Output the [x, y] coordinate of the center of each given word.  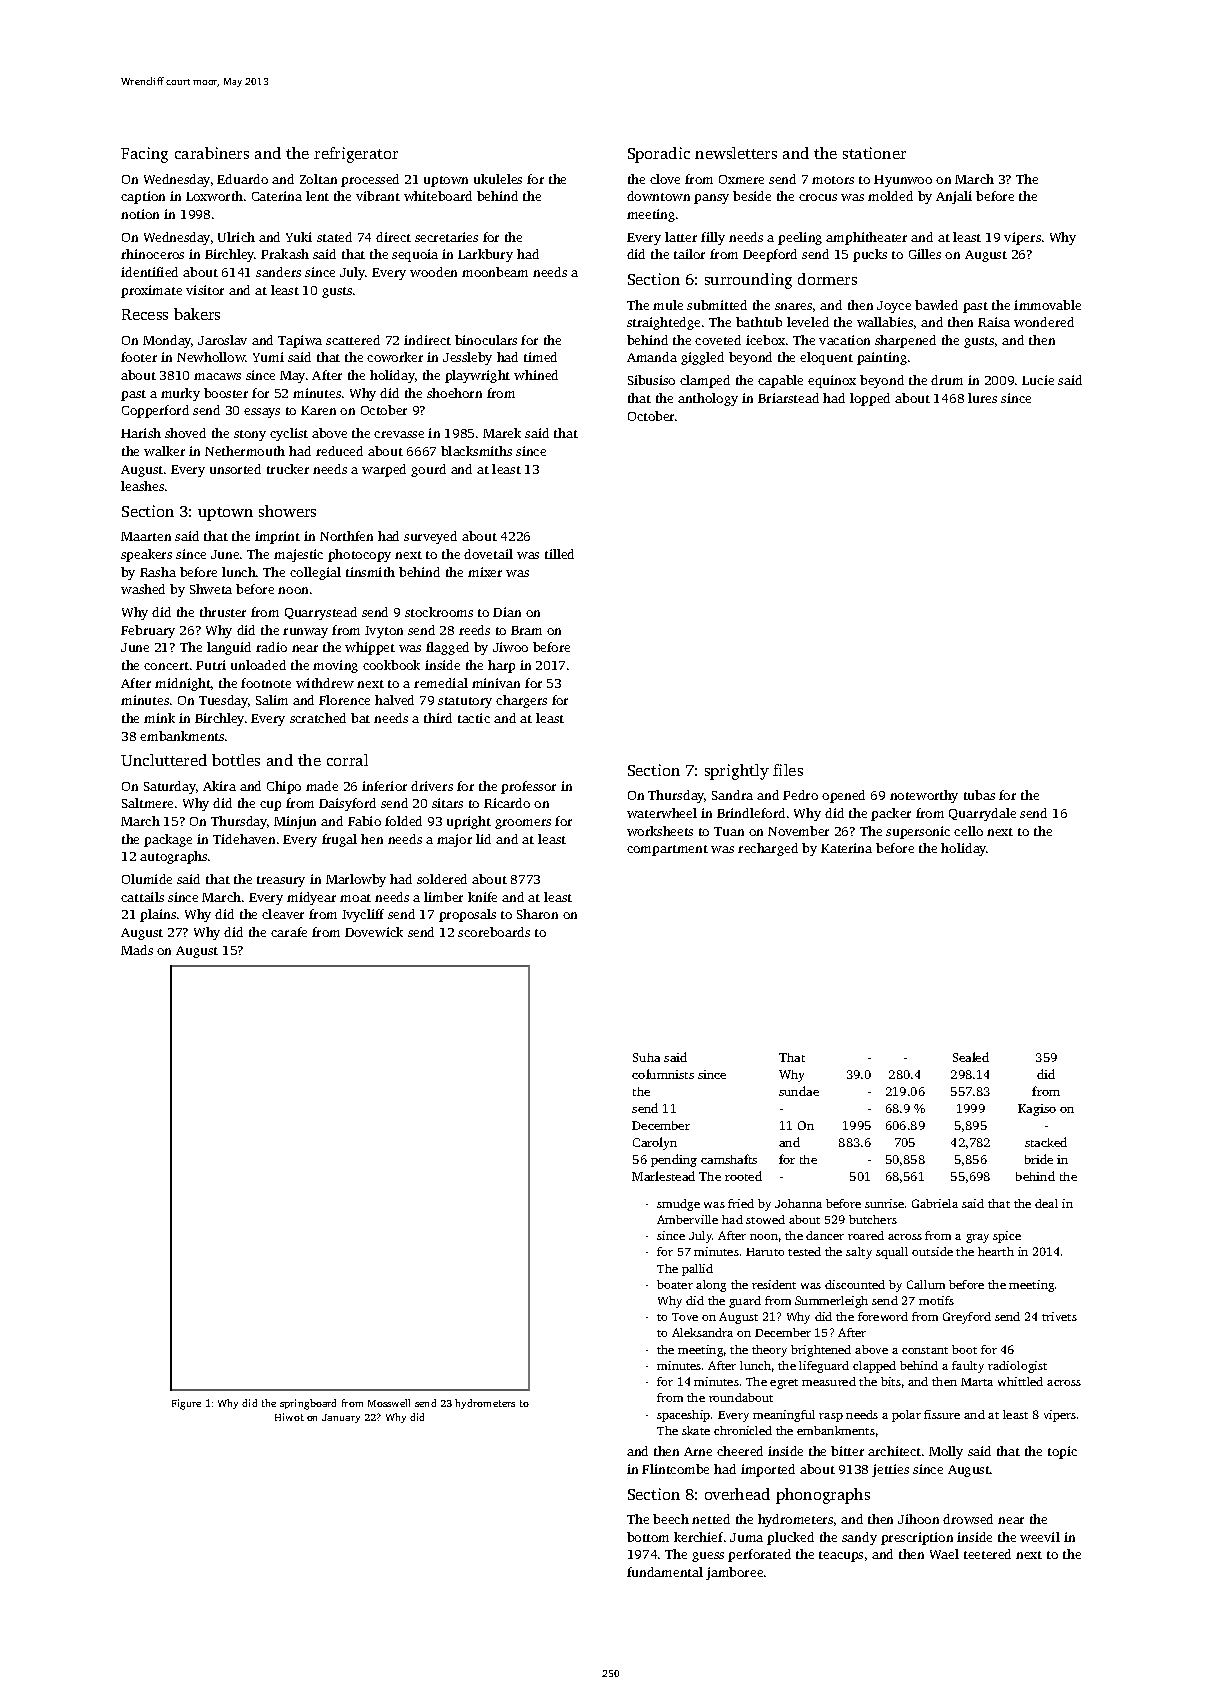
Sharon [537, 914]
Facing [144, 155]
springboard [308, 1404]
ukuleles [498, 179]
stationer [874, 153]
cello [968, 831]
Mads [137, 950]
